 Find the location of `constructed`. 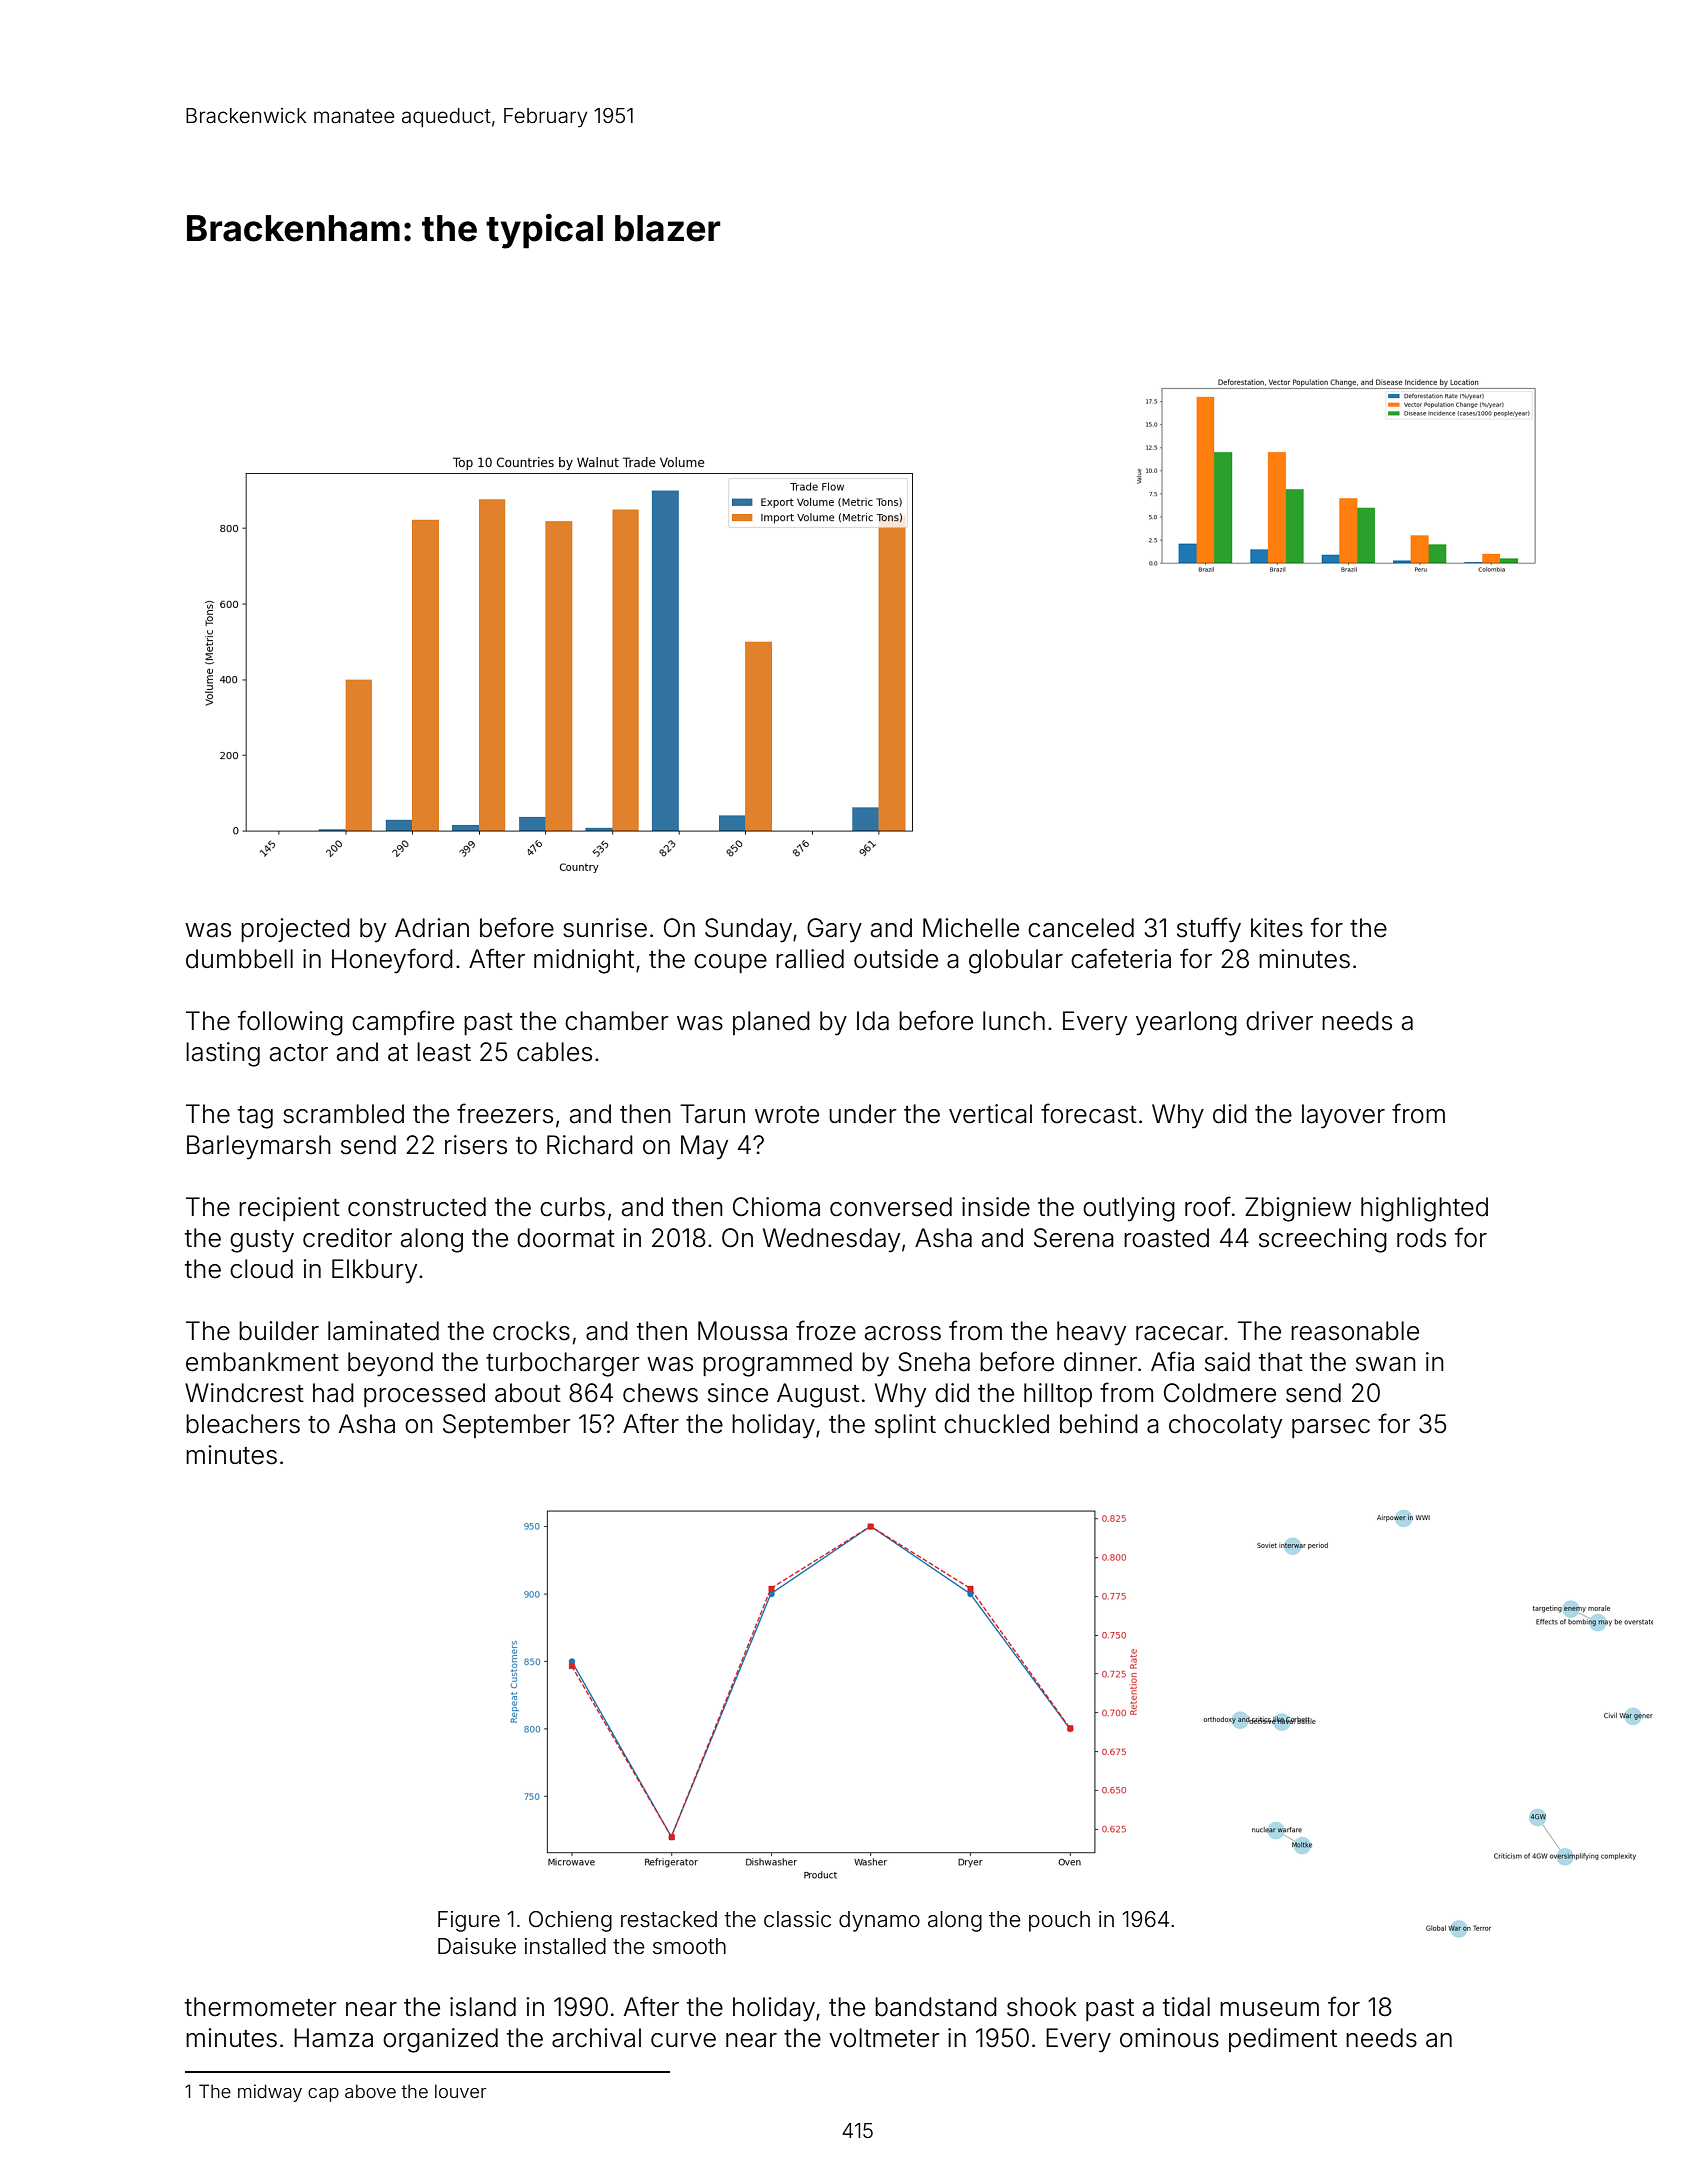

constructed is located at coordinates (417, 1207).
